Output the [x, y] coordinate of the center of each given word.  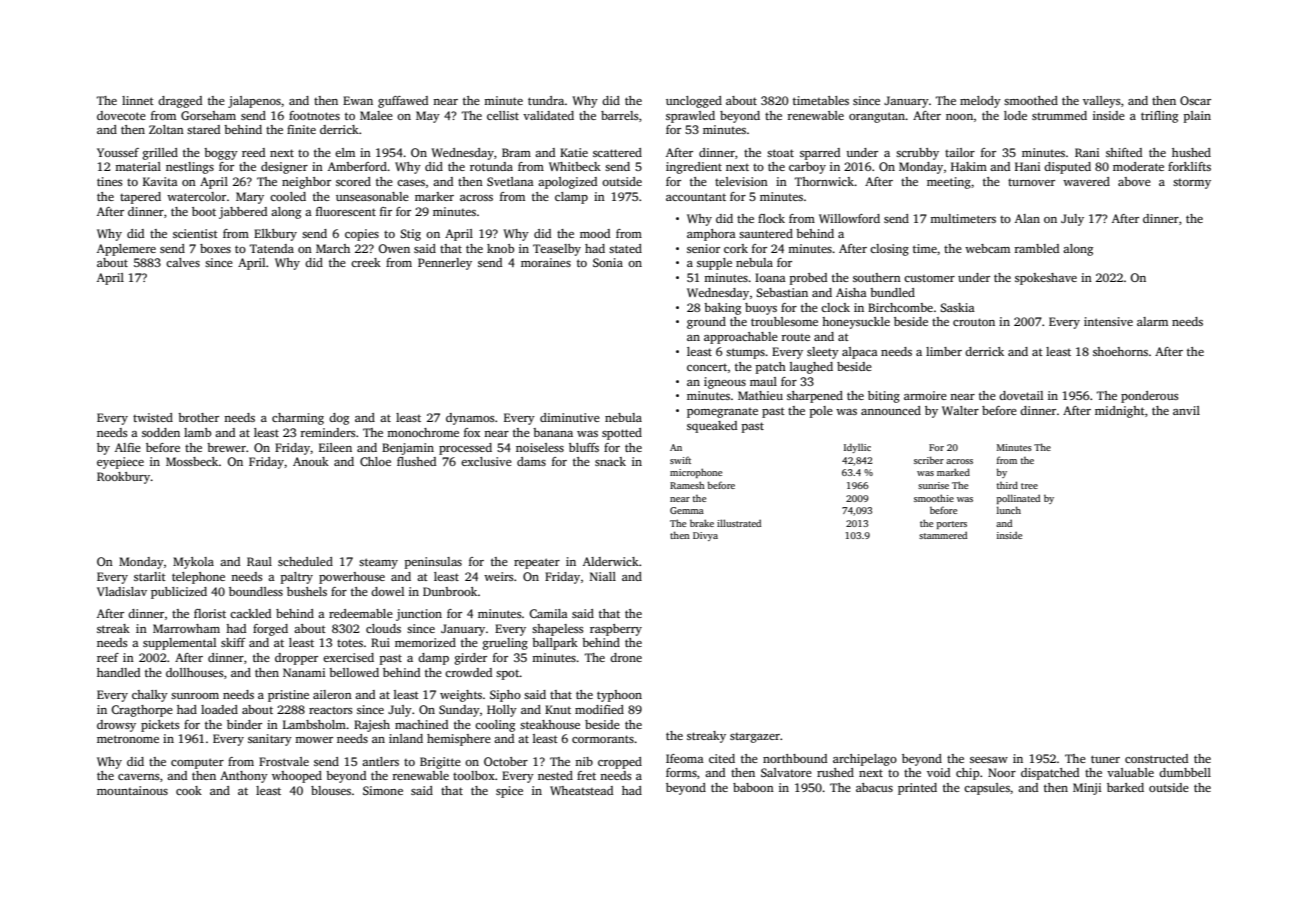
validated [548, 115]
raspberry [616, 630]
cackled [250, 613]
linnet [138, 100]
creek [366, 262]
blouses [331, 790]
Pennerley [445, 264]
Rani [1087, 152]
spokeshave [1046, 279]
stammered [943, 535]
